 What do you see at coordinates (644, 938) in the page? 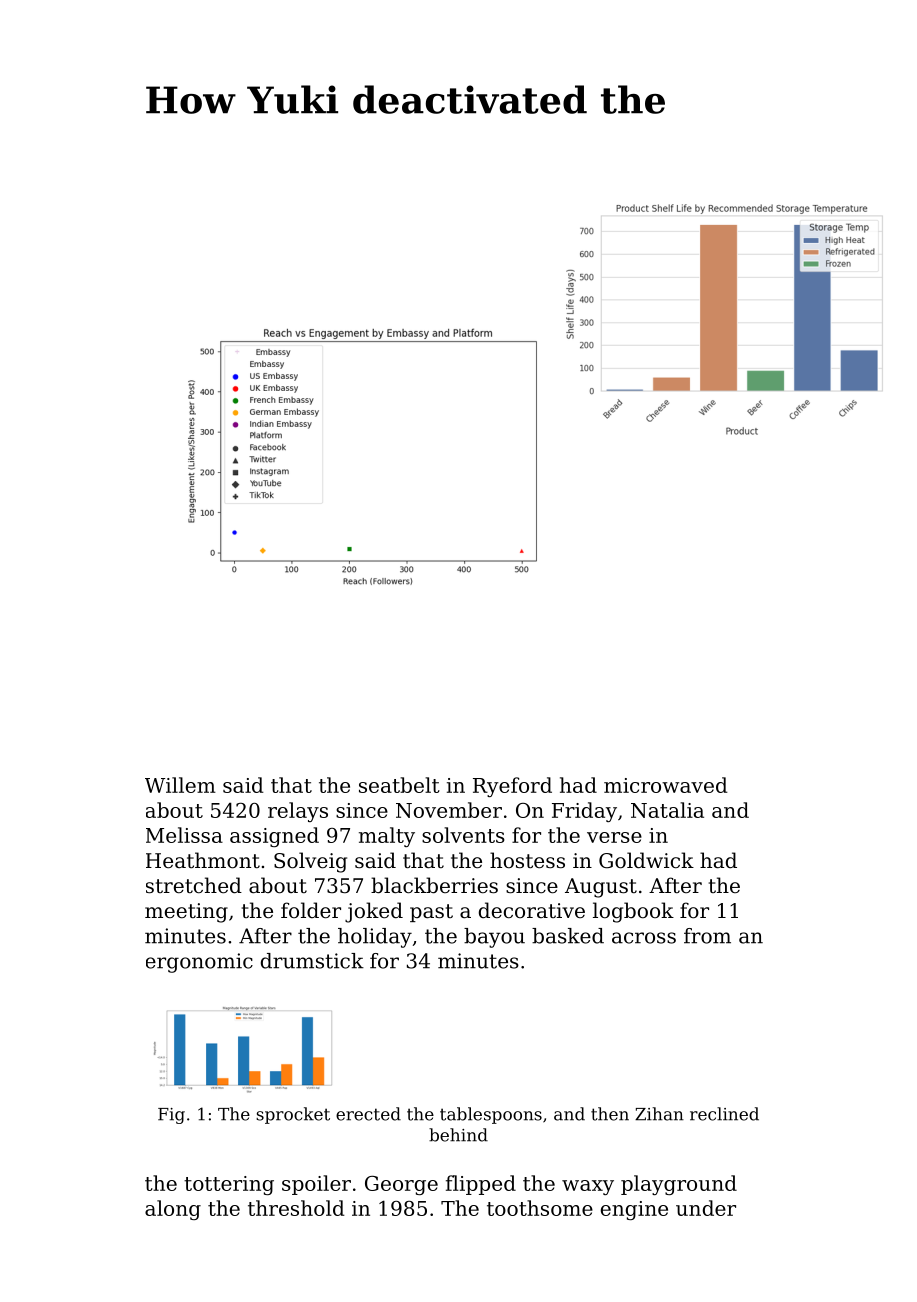
I see `across` at bounding box center [644, 938].
